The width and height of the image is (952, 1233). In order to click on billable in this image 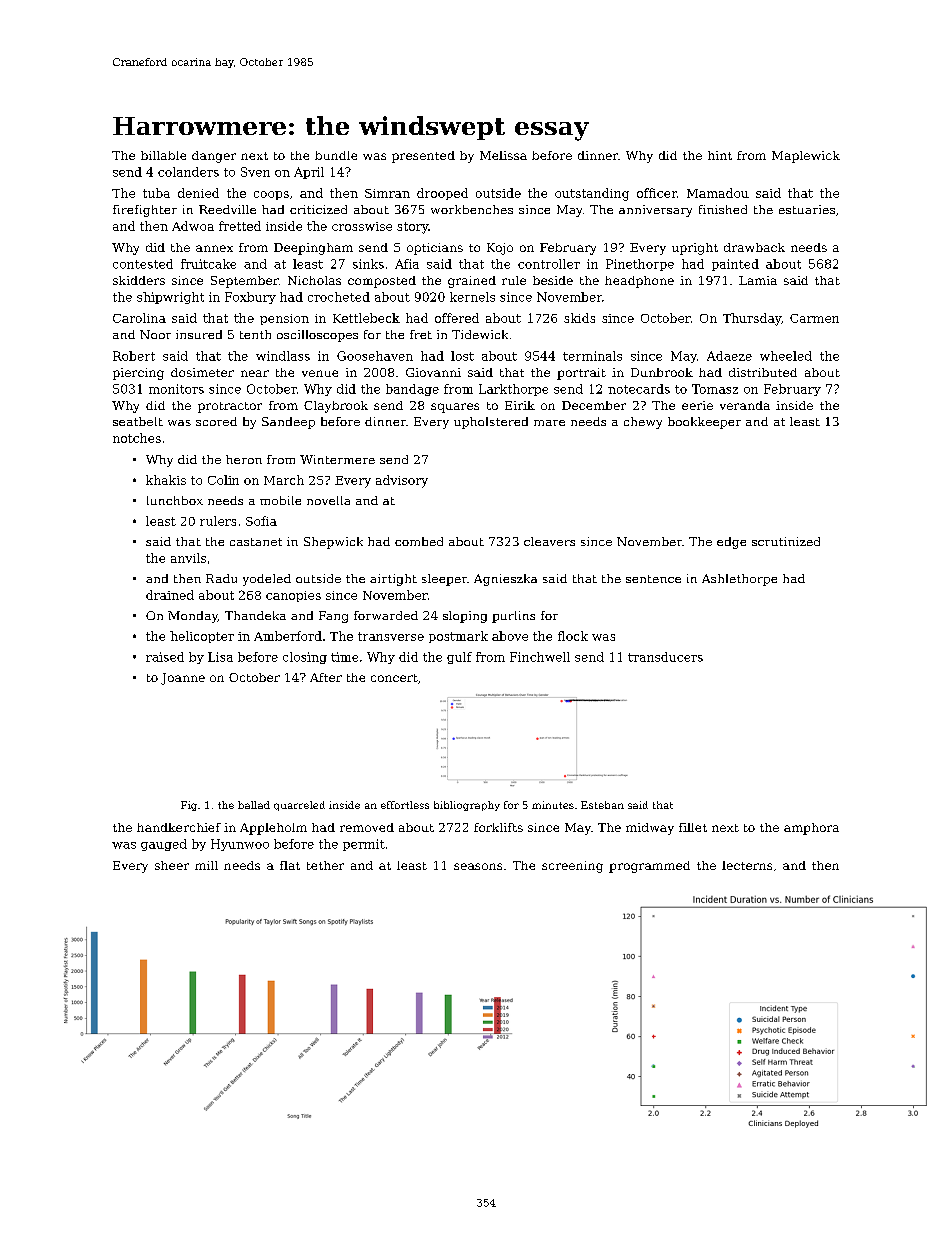, I will do `click(163, 155)`.
